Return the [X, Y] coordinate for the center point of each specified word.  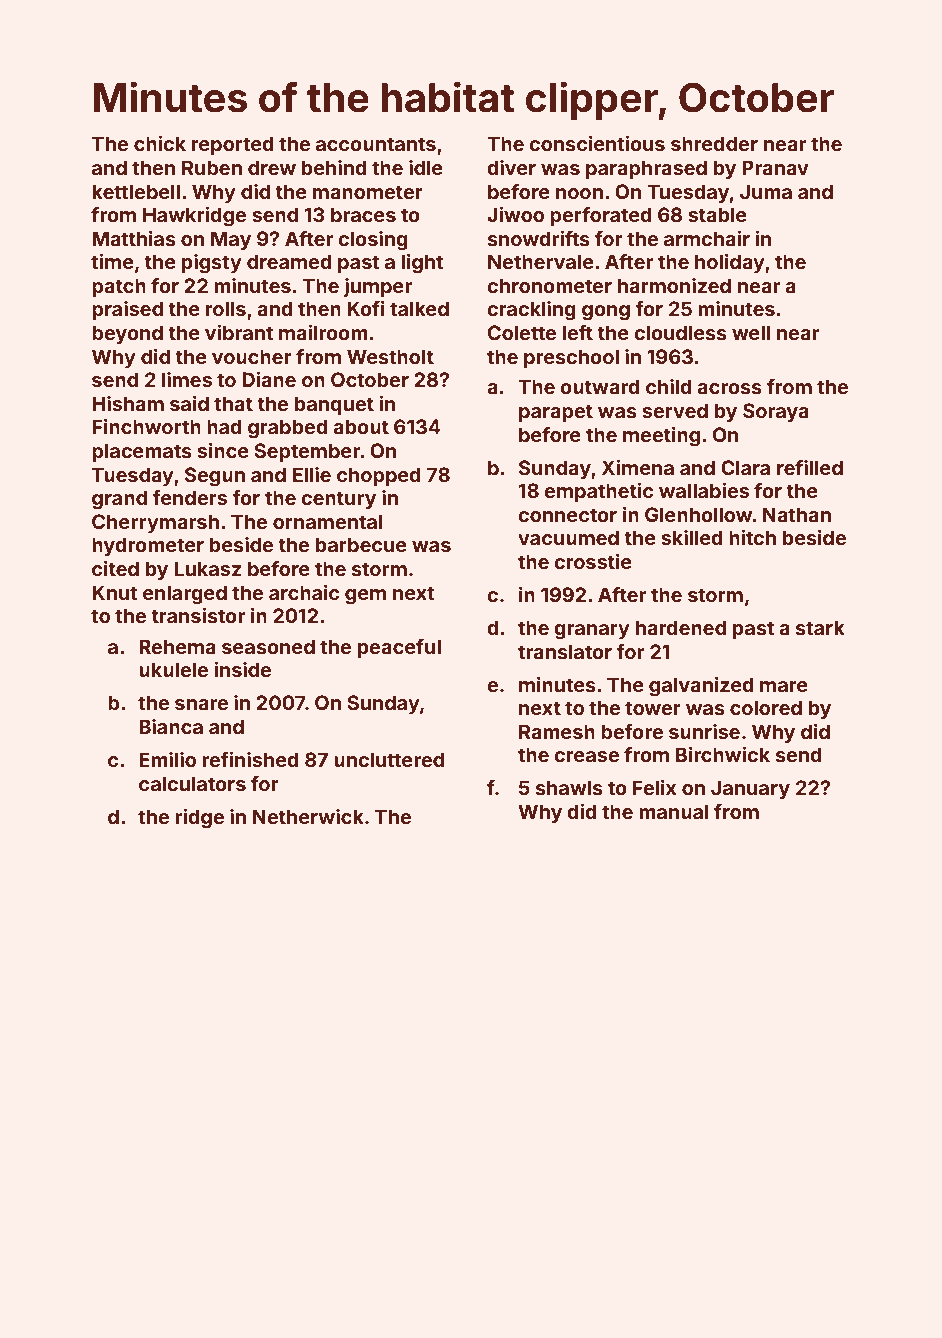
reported [233, 145]
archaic [304, 592]
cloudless [680, 332]
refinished [250, 759]
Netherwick [308, 816]
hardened [681, 627]
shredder [714, 143]
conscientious [597, 143]
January [750, 789]
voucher [252, 356]
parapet [556, 413]
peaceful [399, 648]
